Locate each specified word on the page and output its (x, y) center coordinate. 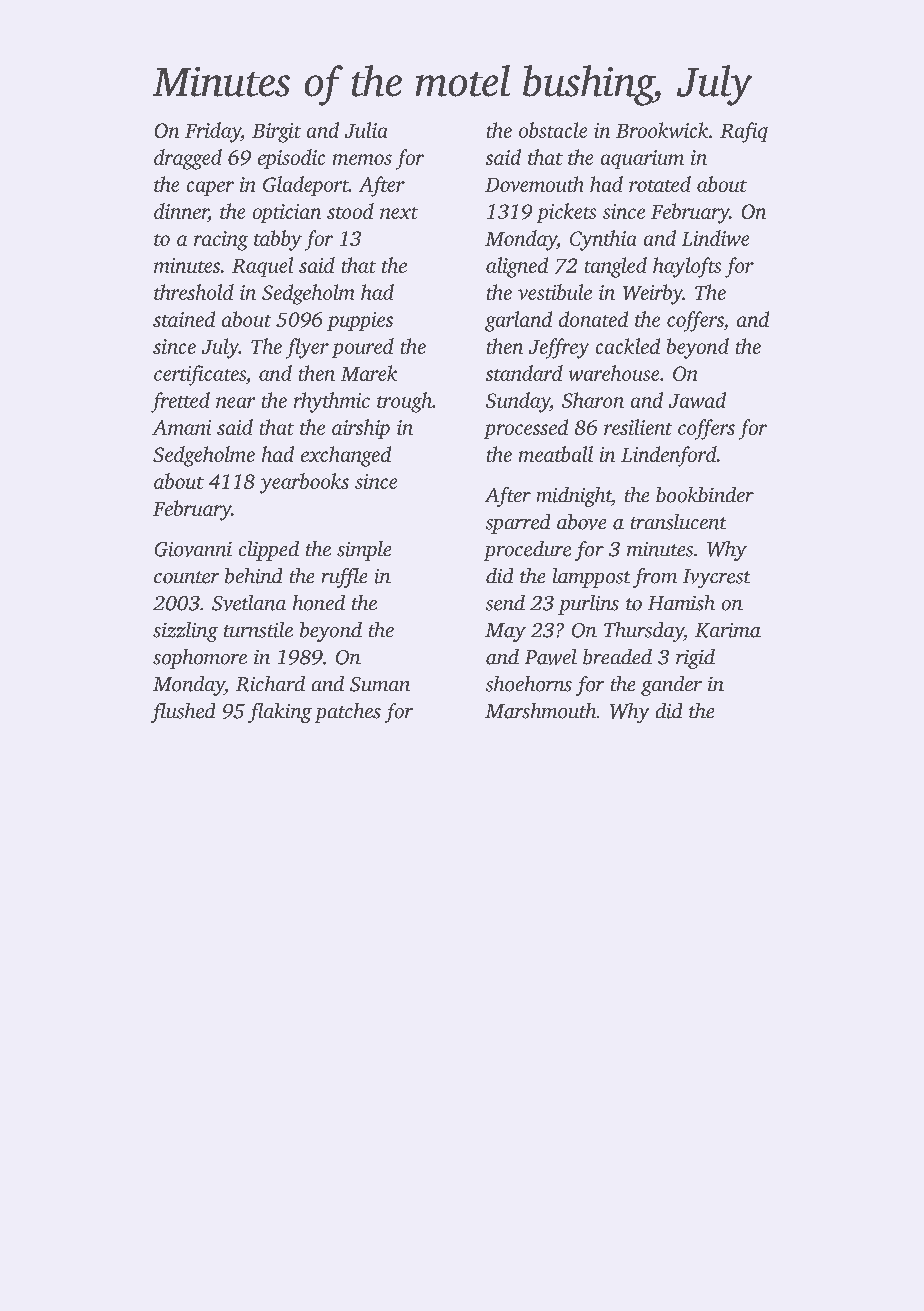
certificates (200, 375)
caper (210, 188)
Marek (369, 373)
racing (221, 241)
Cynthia (603, 240)
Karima (728, 630)
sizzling (185, 632)
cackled (628, 346)
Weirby (653, 294)
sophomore (200, 659)
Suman (380, 684)
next (399, 213)
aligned (517, 267)
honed (319, 603)
